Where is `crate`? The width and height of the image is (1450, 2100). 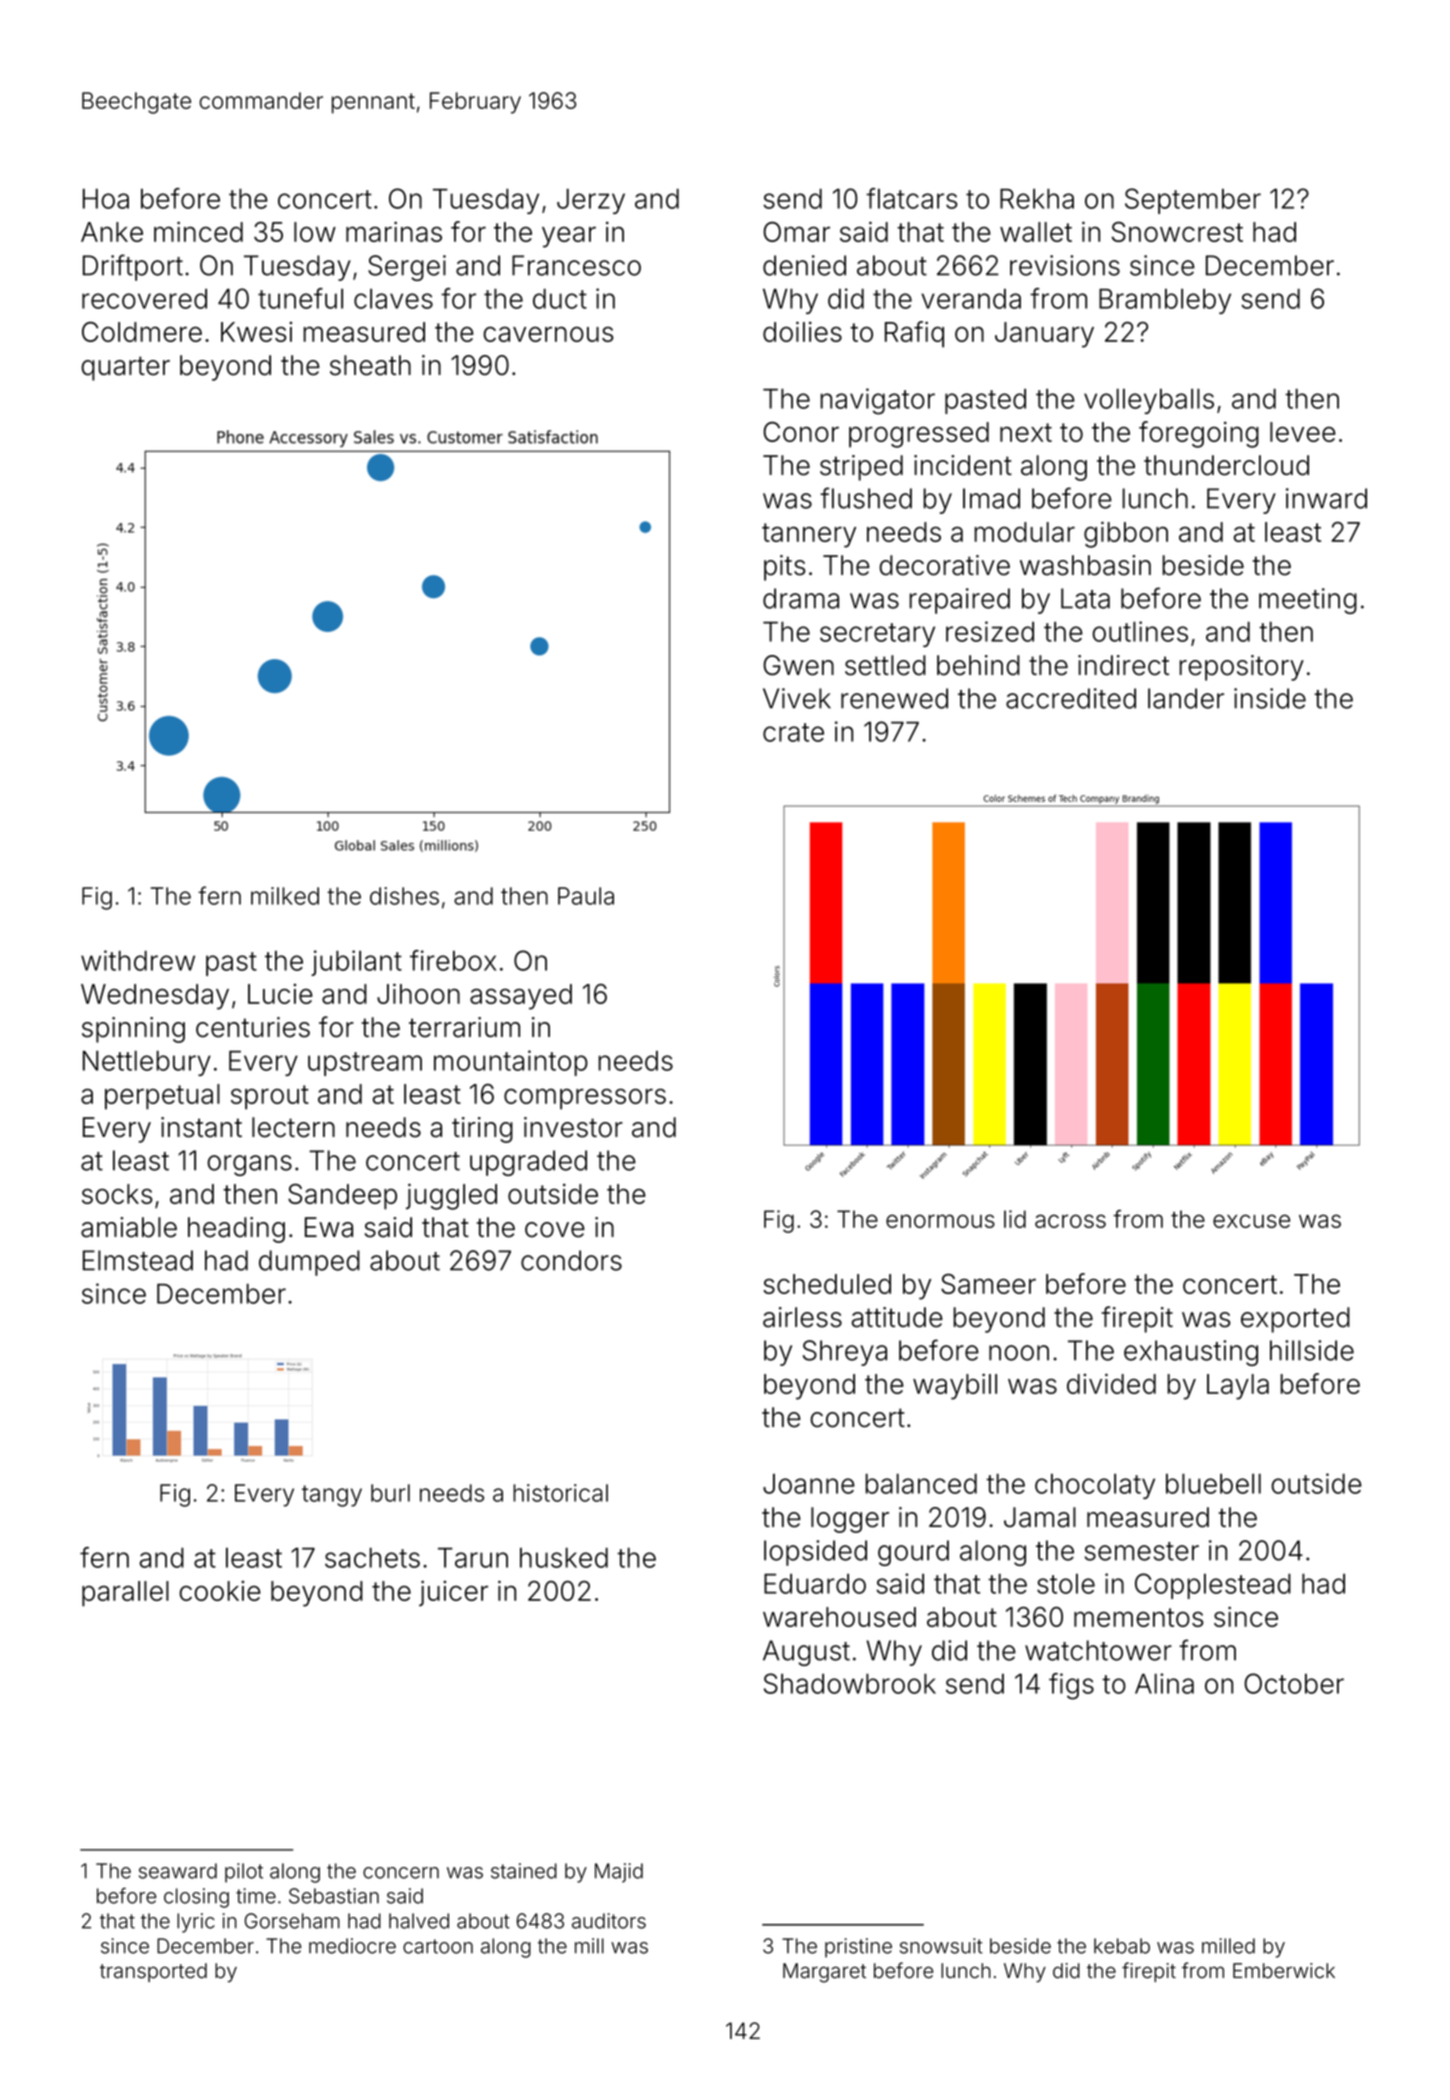 crate is located at coordinates (793, 732).
